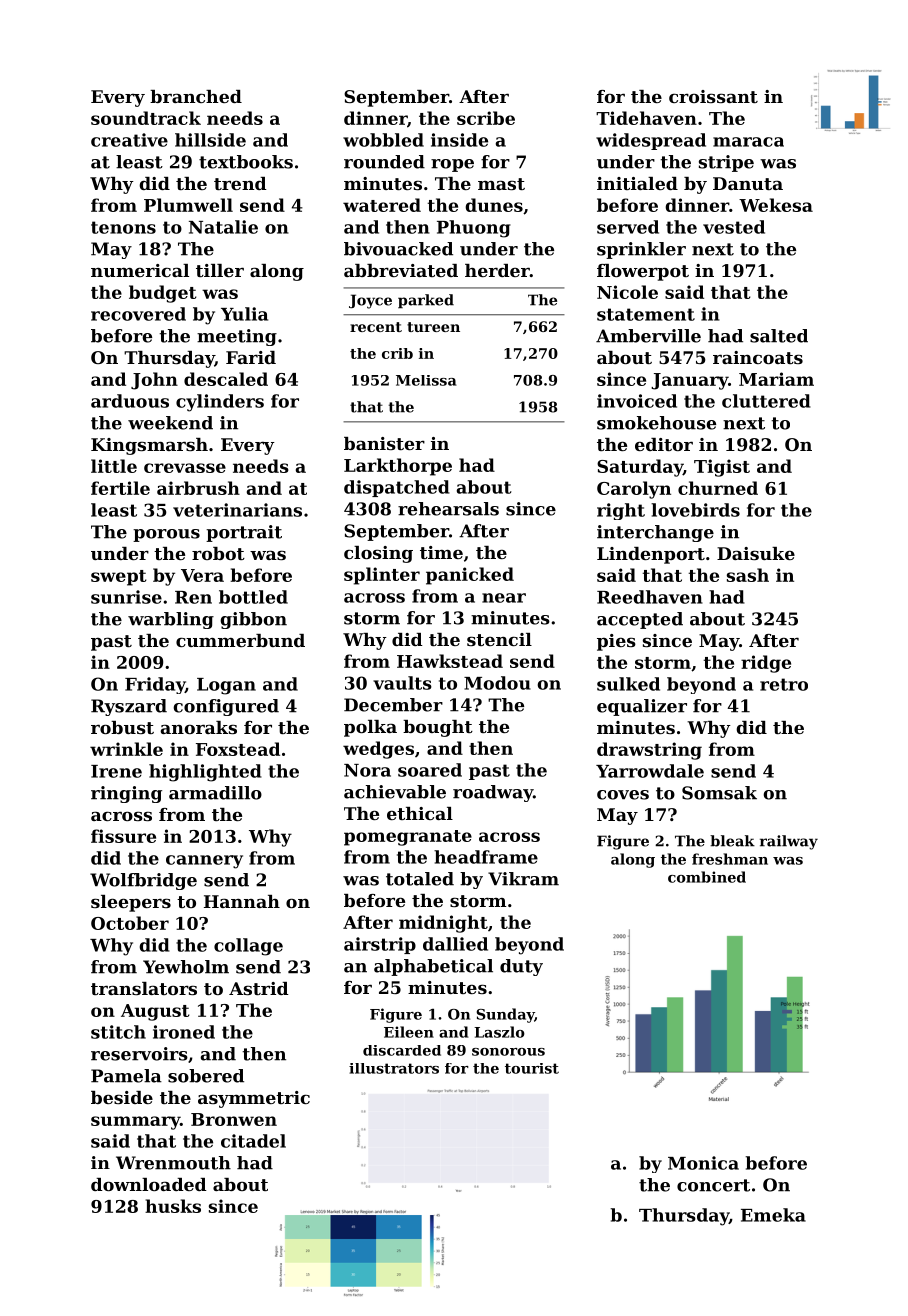  What do you see at coordinates (649, 751) in the document?
I see `drawstring` at bounding box center [649, 751].
